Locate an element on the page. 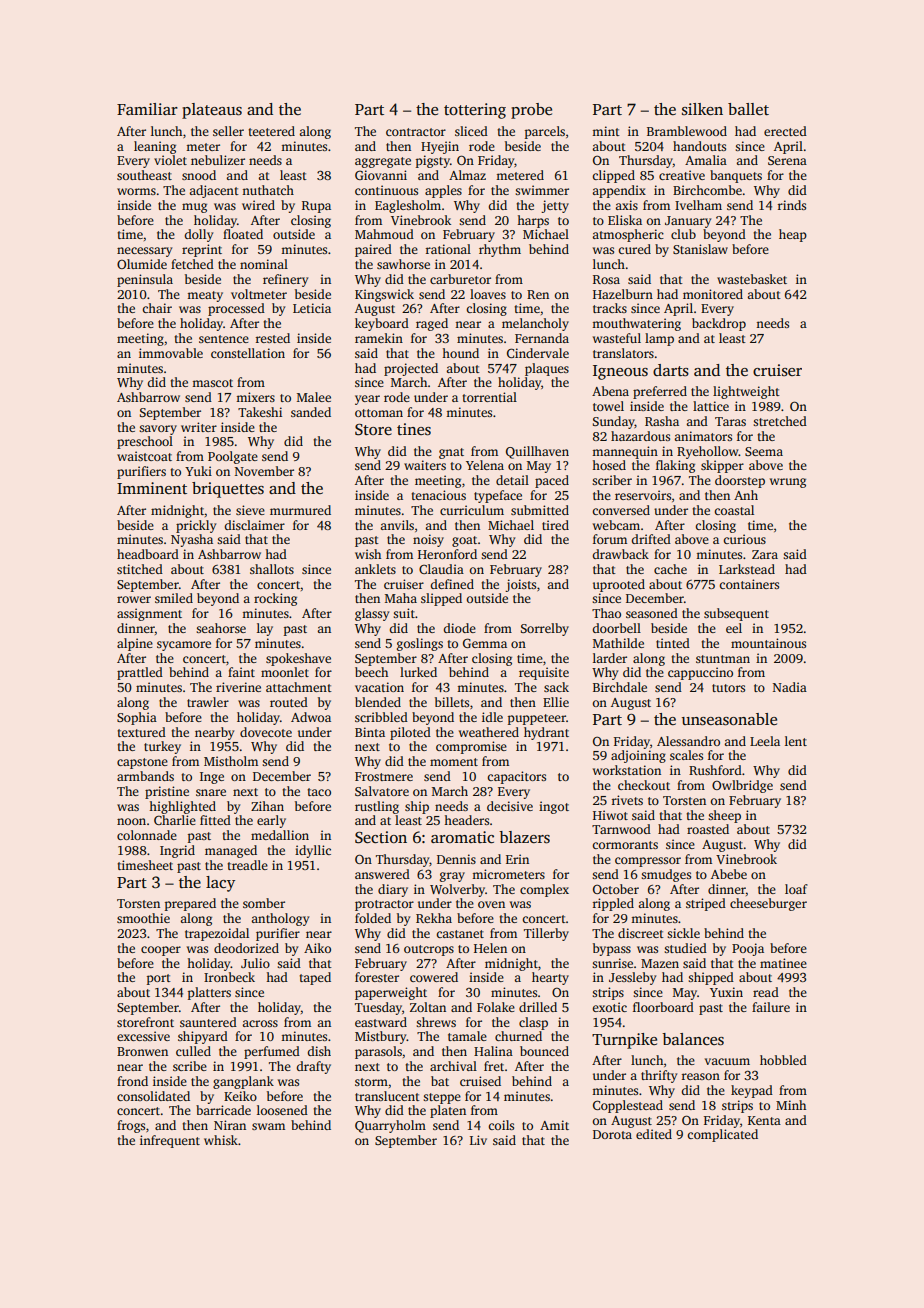  lamp is located at coordinates (659, 339).
